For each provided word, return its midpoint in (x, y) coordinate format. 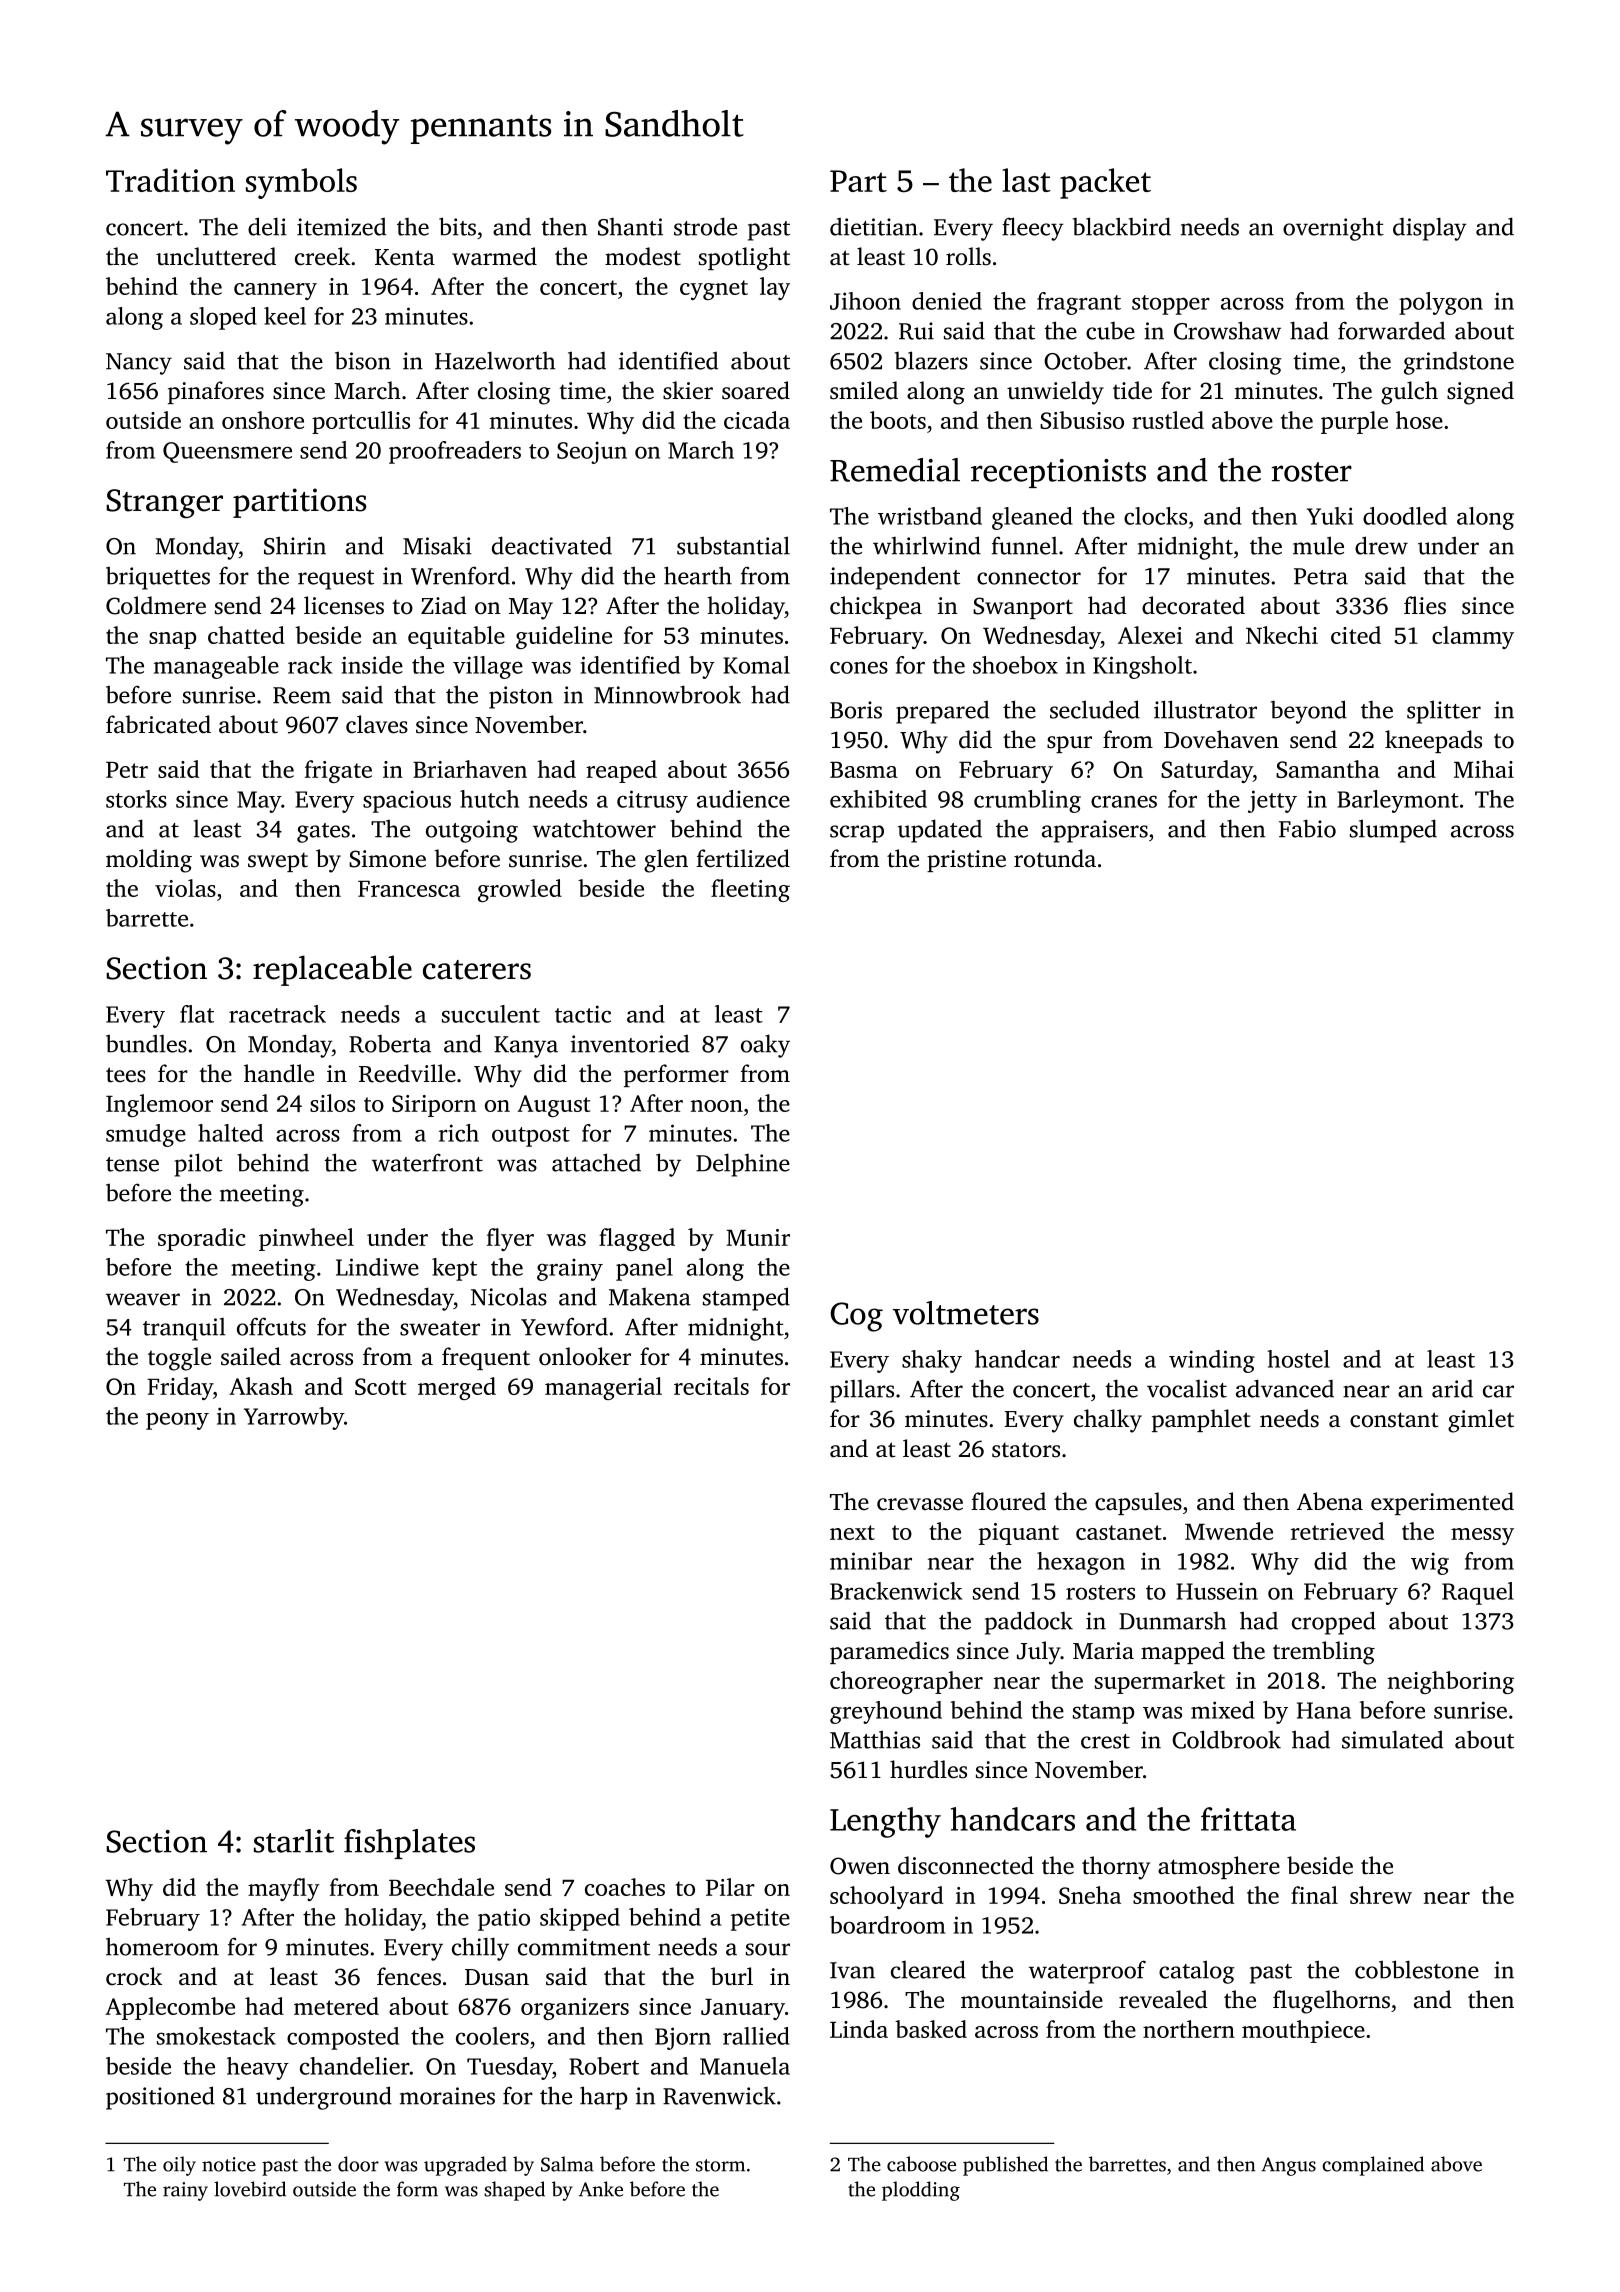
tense (132, 1164)
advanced (1285, 1388)
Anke (601, 2189)
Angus (1288, 2166)
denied (947, 301)
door (358, 2164)
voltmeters (966, 1313)
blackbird (1122, 226)
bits (457, 226)
